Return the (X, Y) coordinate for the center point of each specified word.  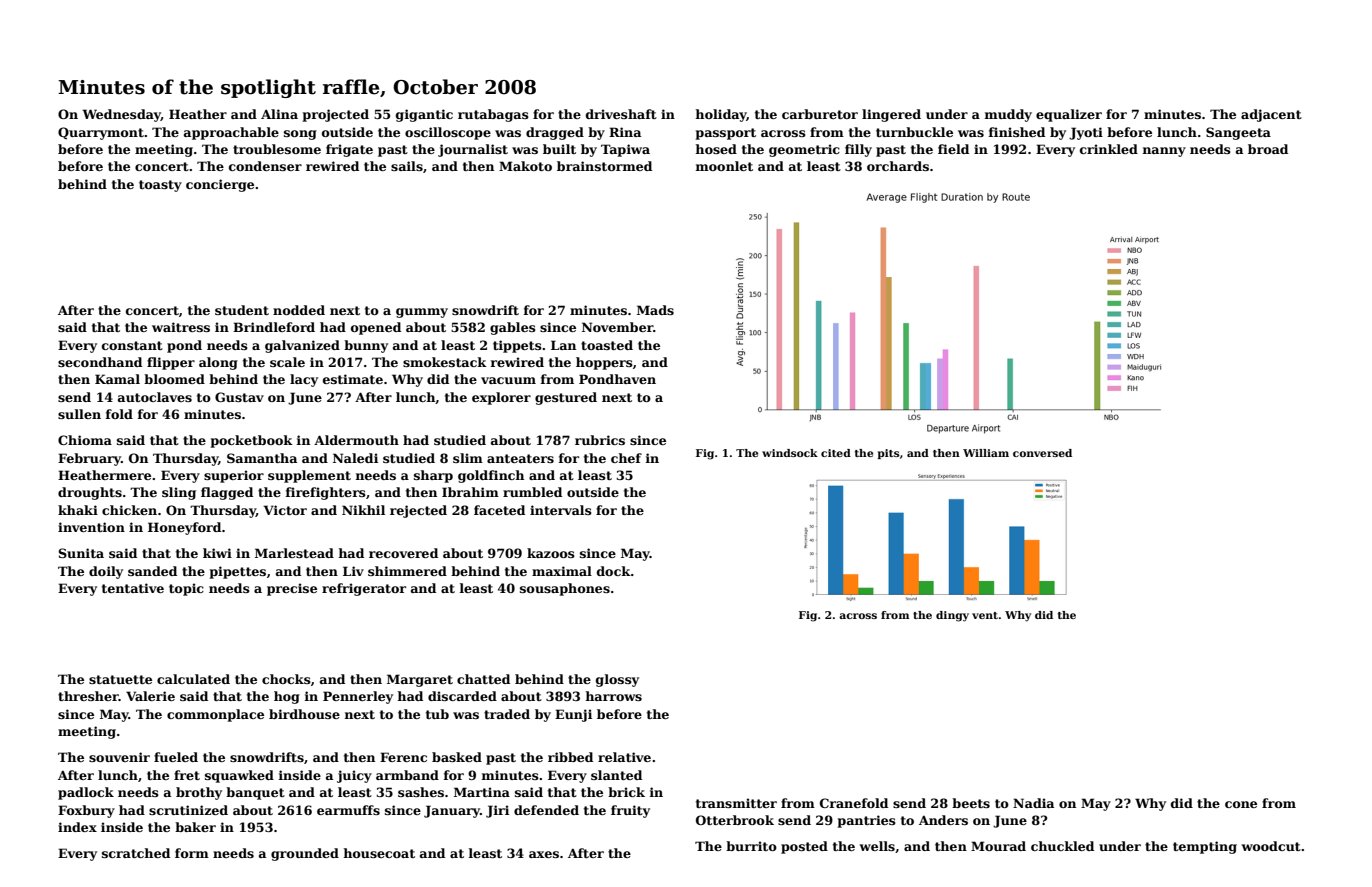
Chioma (85, 440)
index (77, 827)
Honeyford (184, 528)
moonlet (724, 166)
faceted (499, 510)
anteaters (520, 458)
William (986, 453)
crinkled (1109, 149)
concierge (220, 185)
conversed (1042, 453)
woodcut (1271, 846)
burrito (751, 846)
